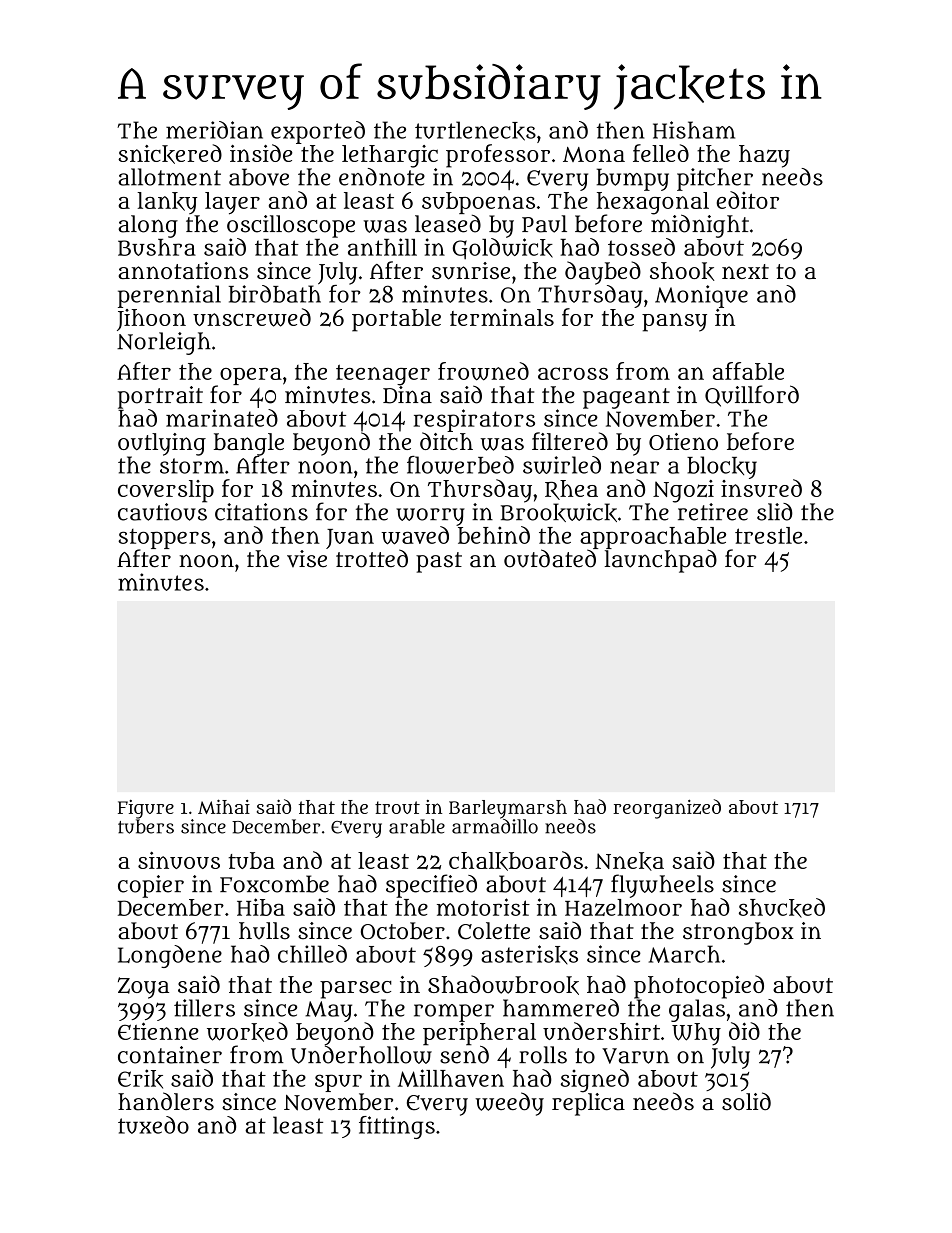  Describe the element at coordinates (700, 226) in the image. I see `midnight` at that location.
